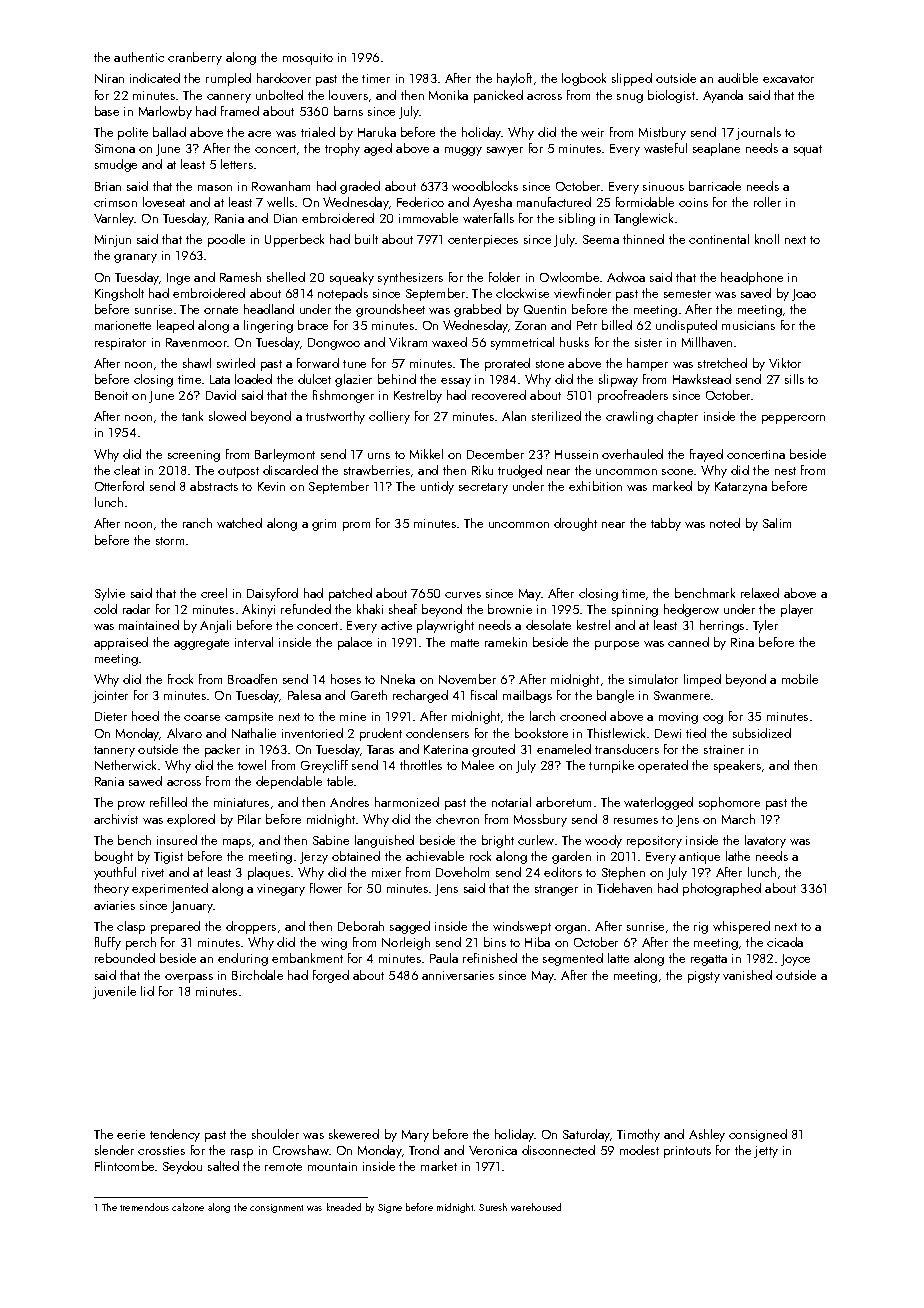 The width and height of the image is (924, 1308). Describe the element at coordinates (767, 239) in the image. I see `knoll` at that location.
